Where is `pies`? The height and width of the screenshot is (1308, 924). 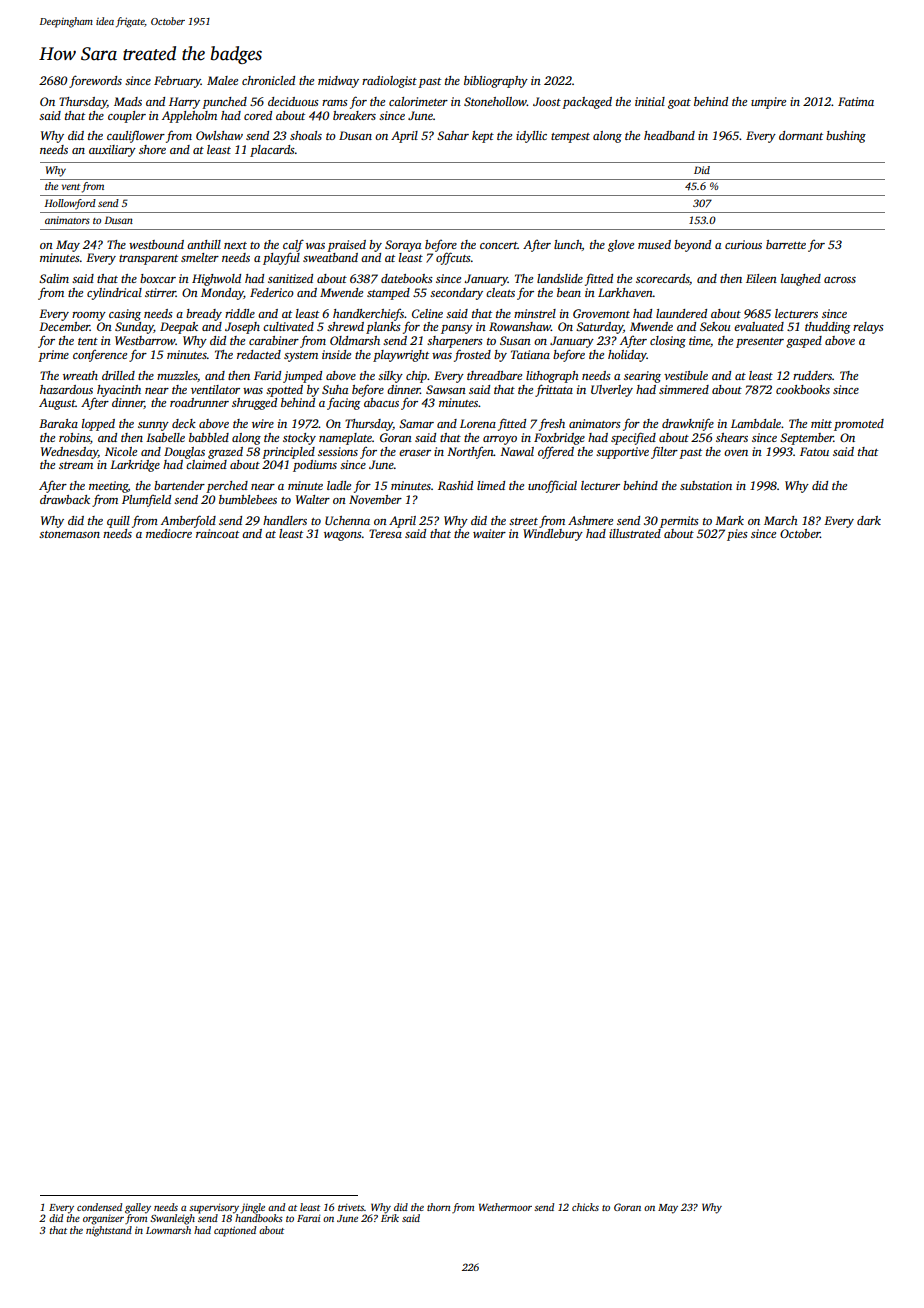 pies is located at coordinates (737, 535).
